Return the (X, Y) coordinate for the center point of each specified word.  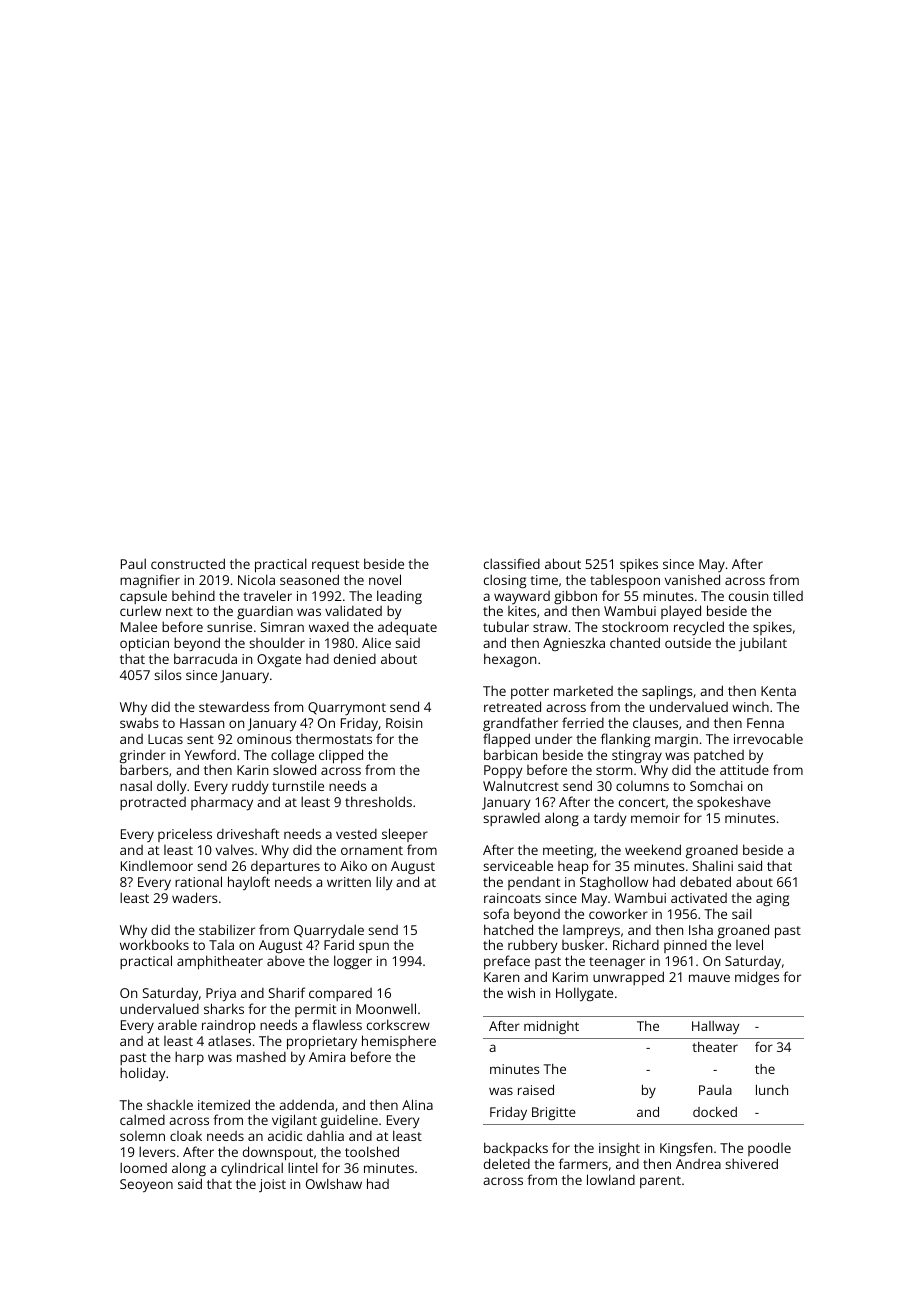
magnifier (150, 581)
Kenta (778, 691)
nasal (136, 785)
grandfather (520, 724)
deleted (507, 1163)
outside (688, 642)
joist (272, 1185)
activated (699, 898)
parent (660, 1182)
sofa (496, 913)
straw (550, 627)
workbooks (154, 944)
